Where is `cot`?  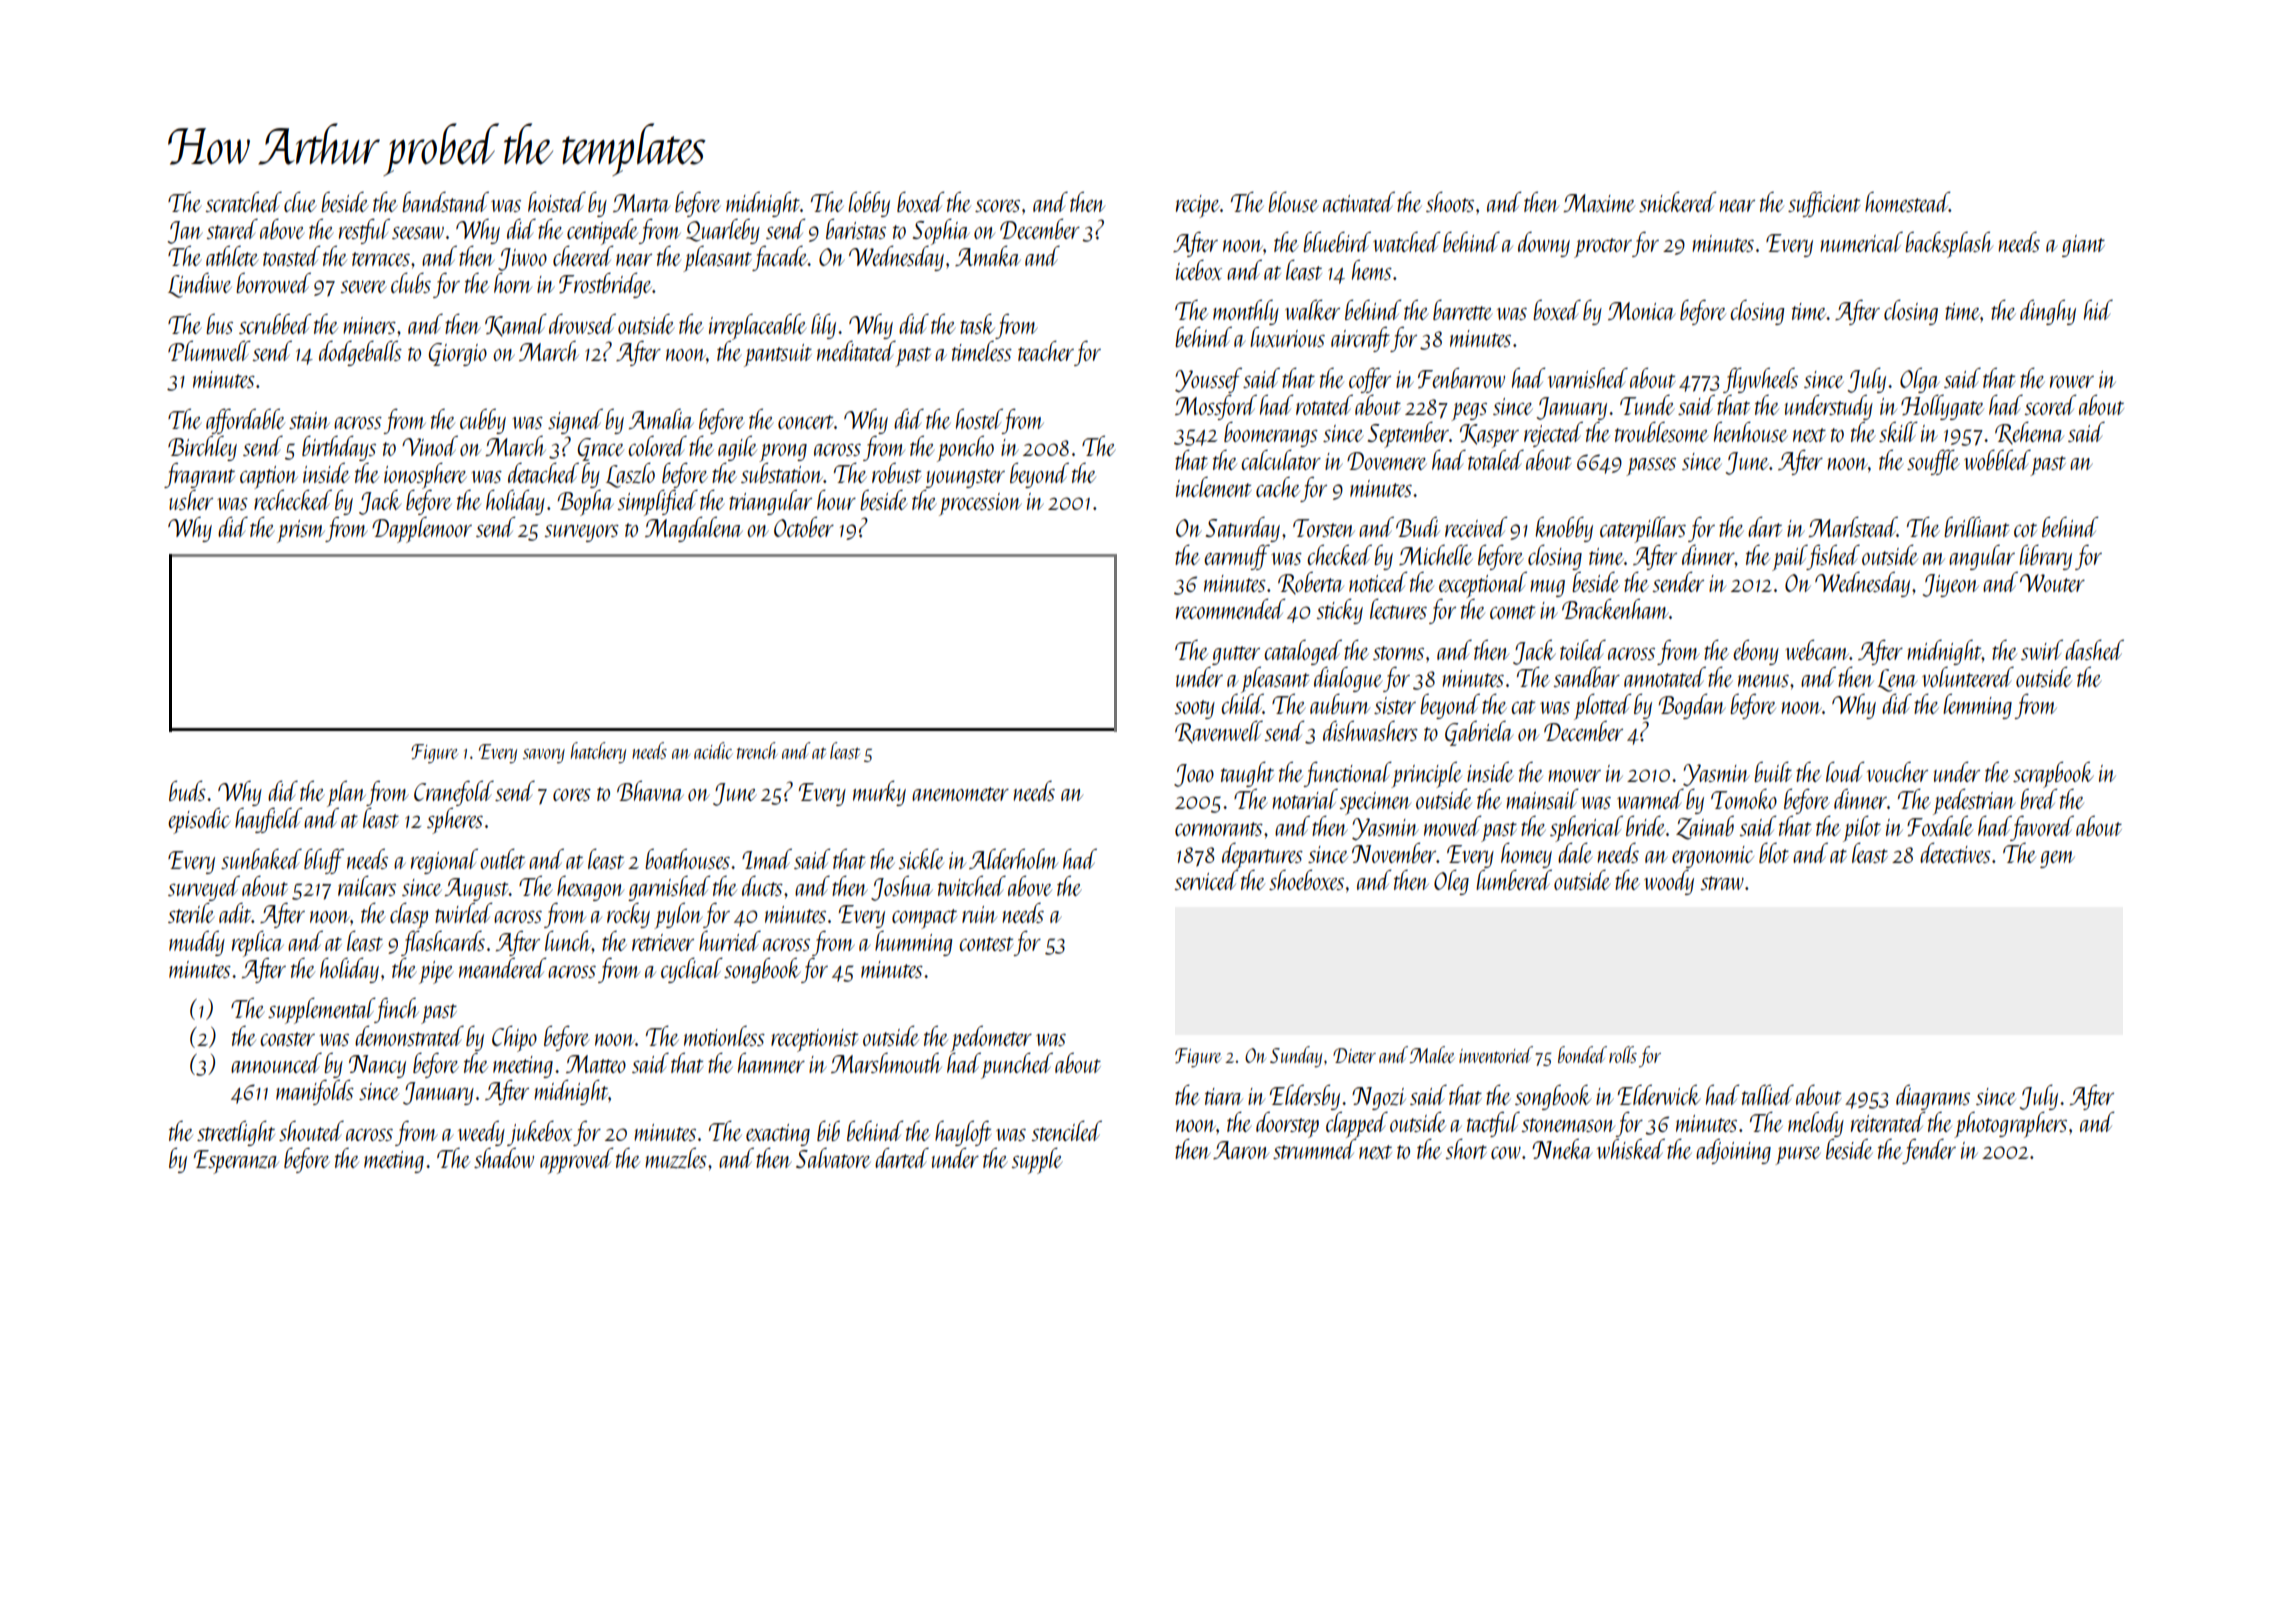
cot is located at coordinates (2025, 530).
